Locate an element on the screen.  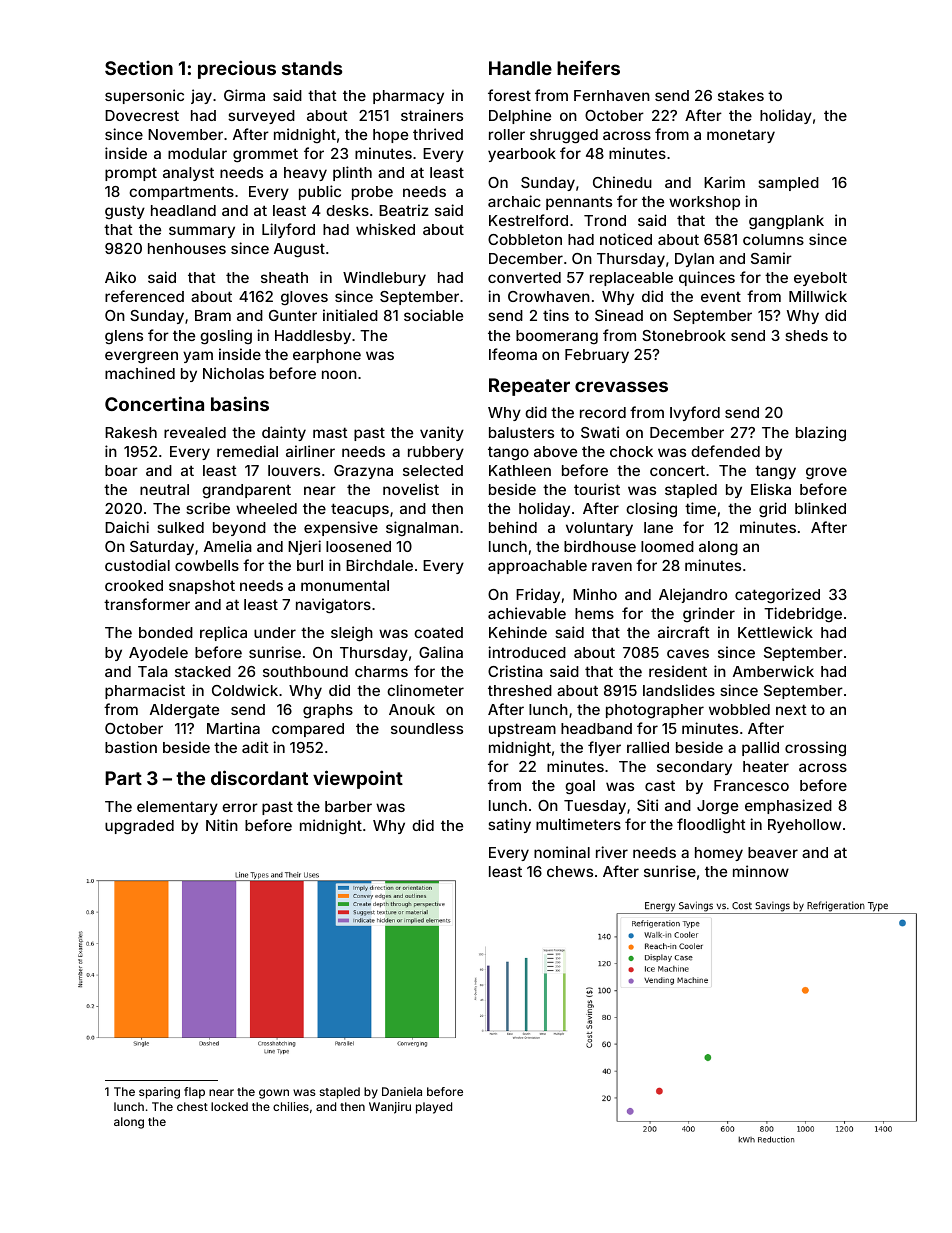
crevasses is located at coordinates (621, 386).
